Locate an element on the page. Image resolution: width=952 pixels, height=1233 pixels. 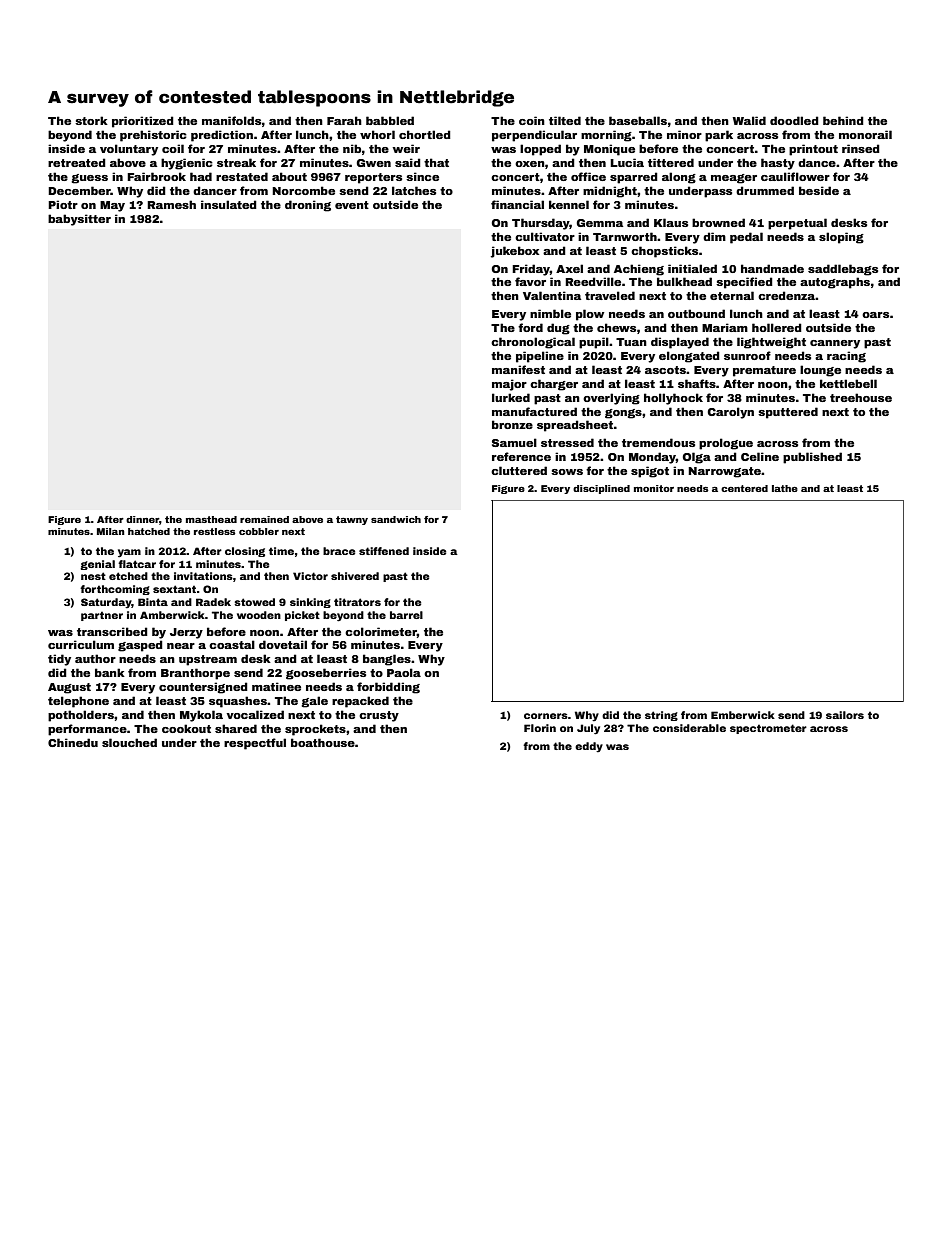
eddy is located at coordinates (589, 747).
